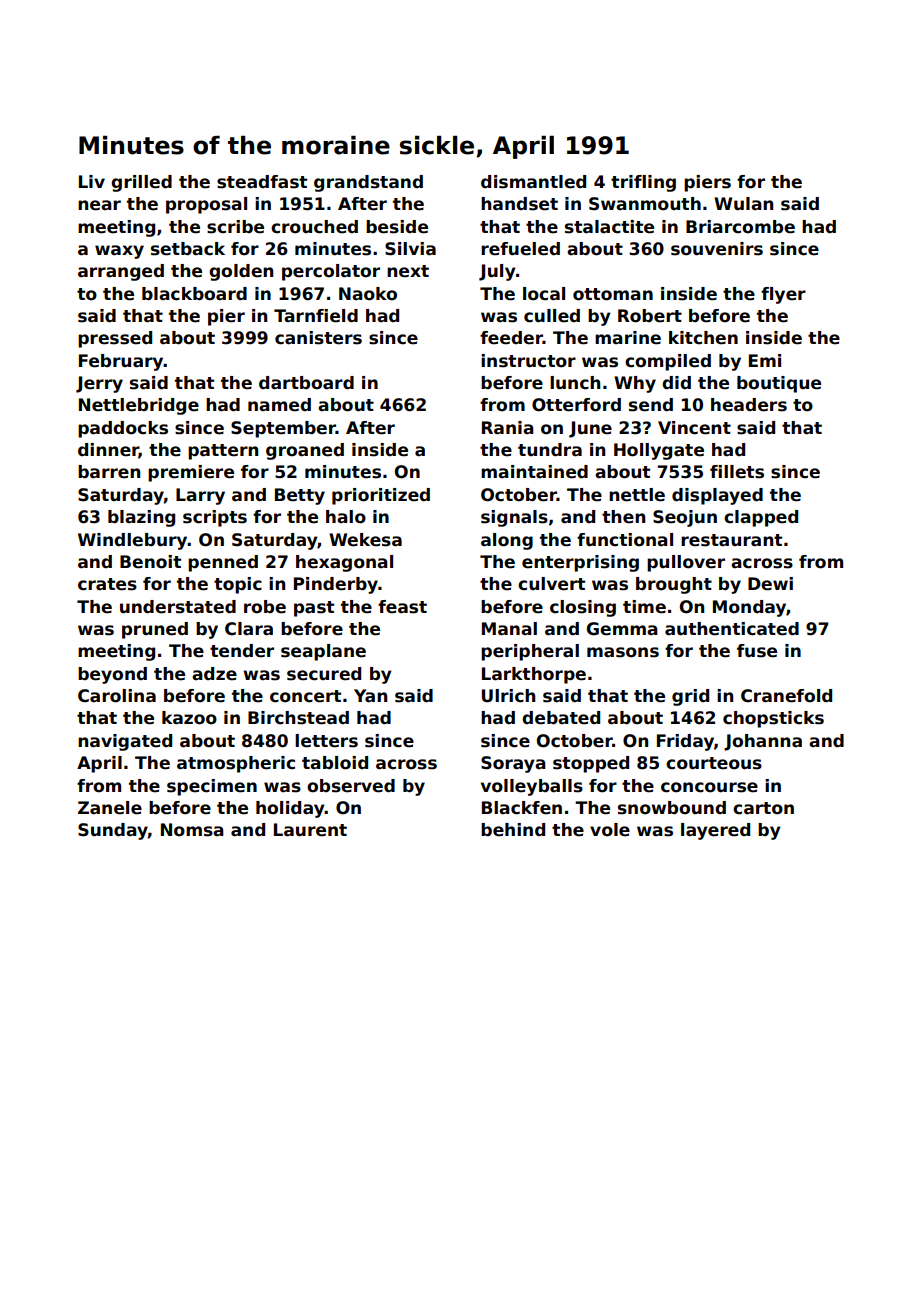 Image resolution: width=924 pixels, height=1311 pixels. I want to click on adze, so click(214, 674).
